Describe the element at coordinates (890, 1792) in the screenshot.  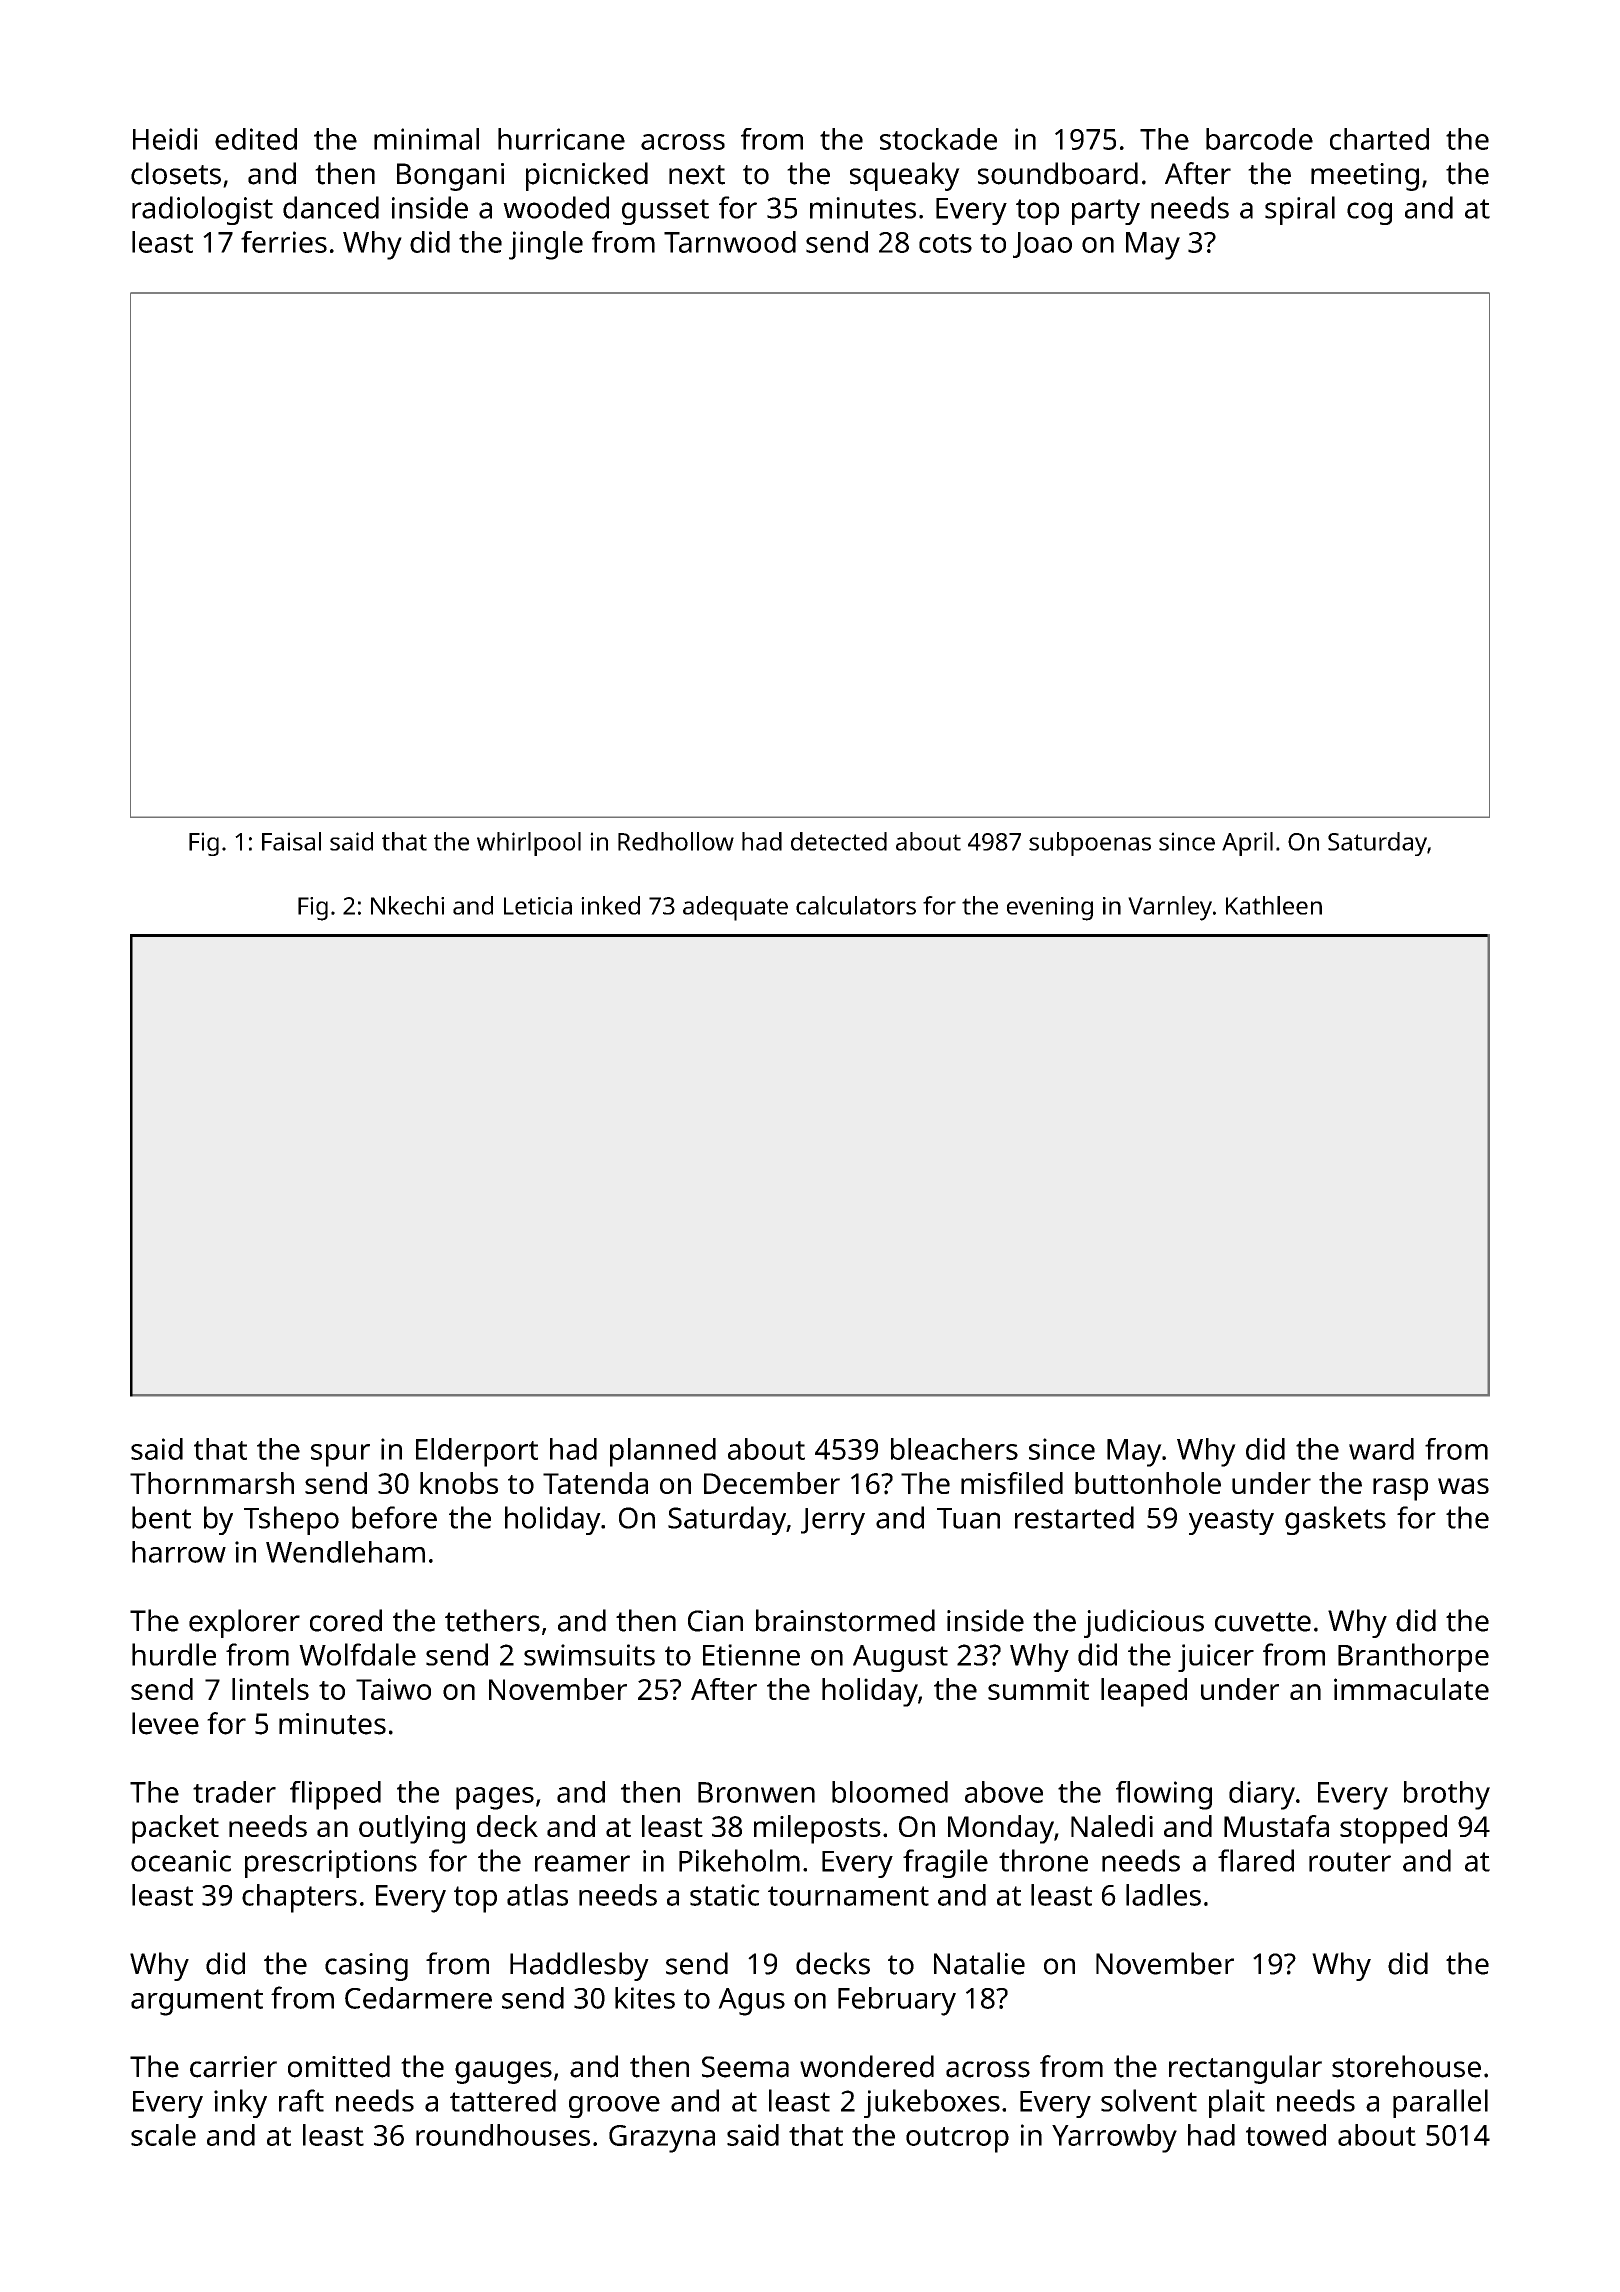
I see `bloomed` at that location.
